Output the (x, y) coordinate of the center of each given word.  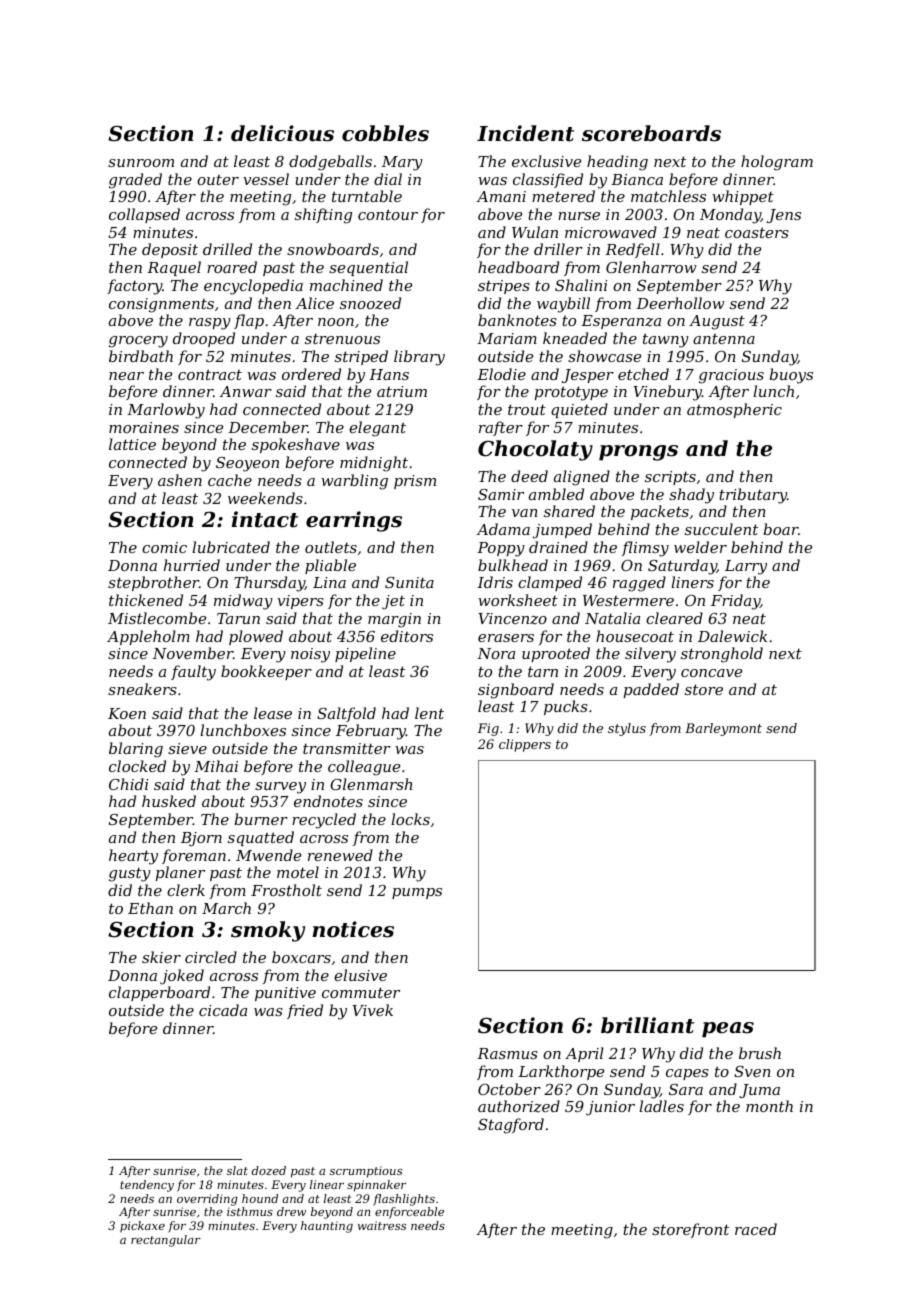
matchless (668, 196)
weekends (265, 498)
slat (237, 1170)
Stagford (511, 1126)
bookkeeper (266, 672)
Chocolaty (535, 450)
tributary (753, 496)
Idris (495, 582)
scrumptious (366, 1172)
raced (756, 1229)
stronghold (722, 655)
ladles (661, 1106)
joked (182, 977)
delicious (282, 133)
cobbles (385, 133)
